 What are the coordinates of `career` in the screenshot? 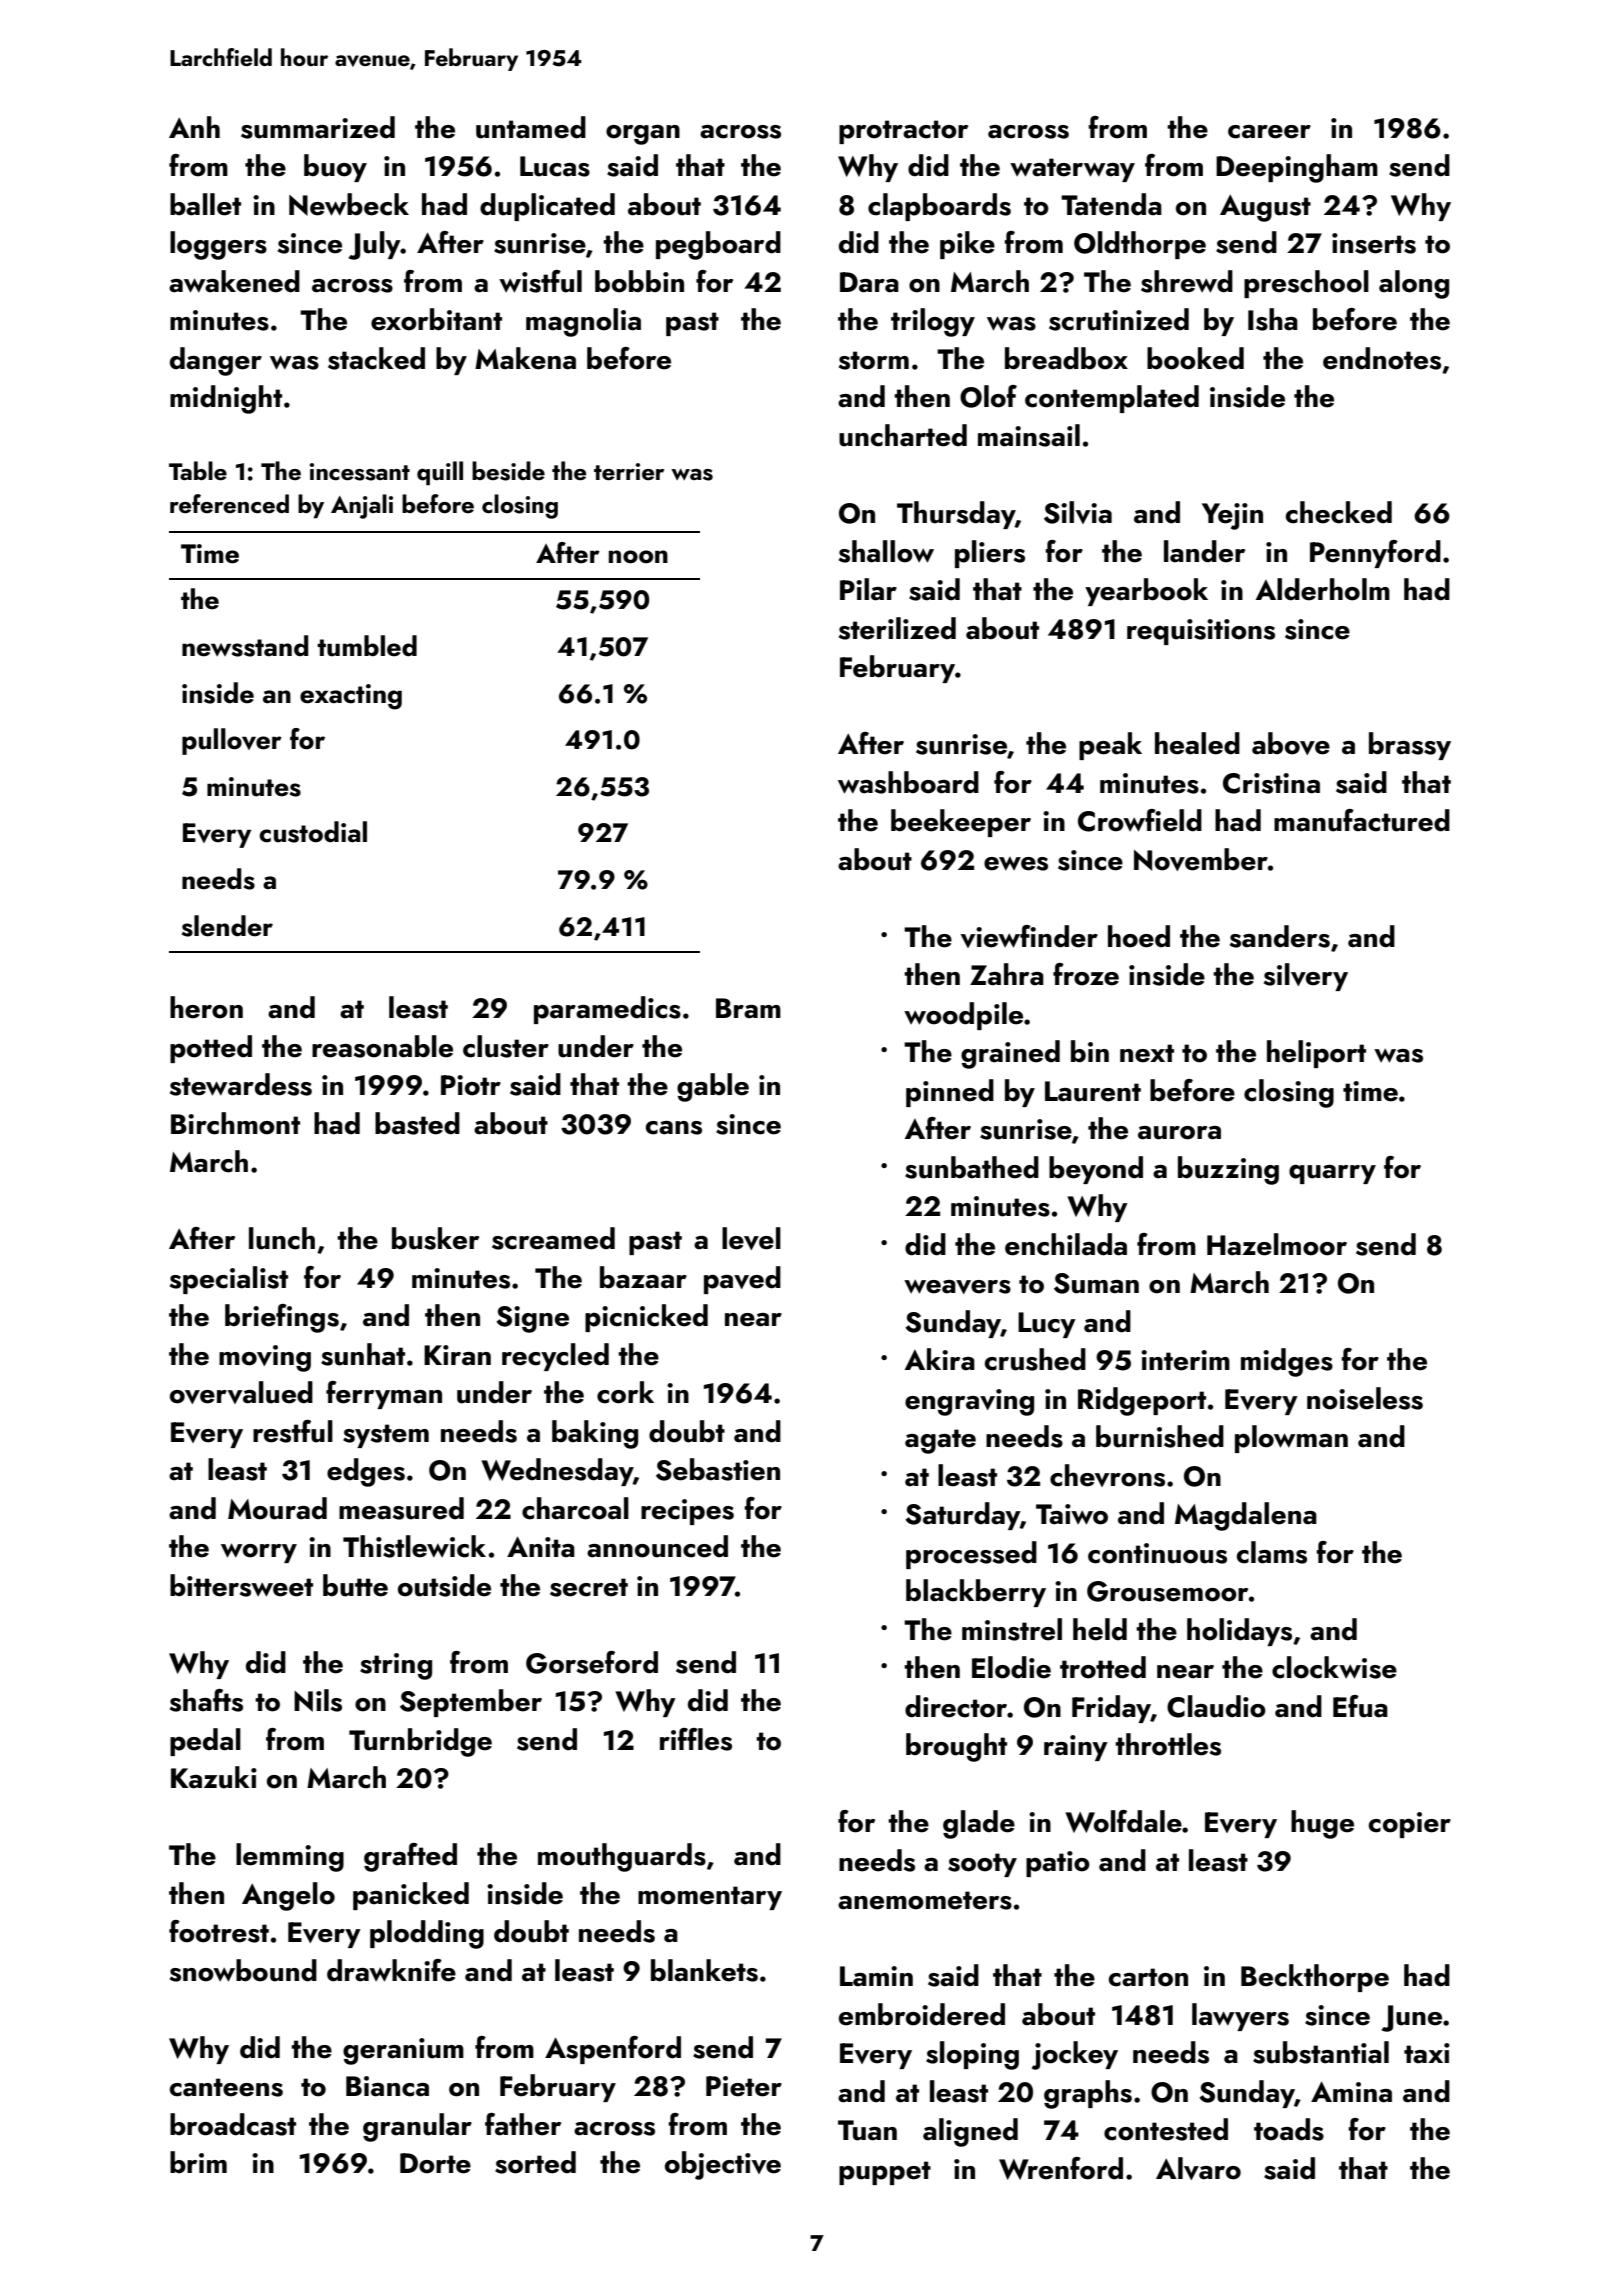 It's located at (1269, 132).
